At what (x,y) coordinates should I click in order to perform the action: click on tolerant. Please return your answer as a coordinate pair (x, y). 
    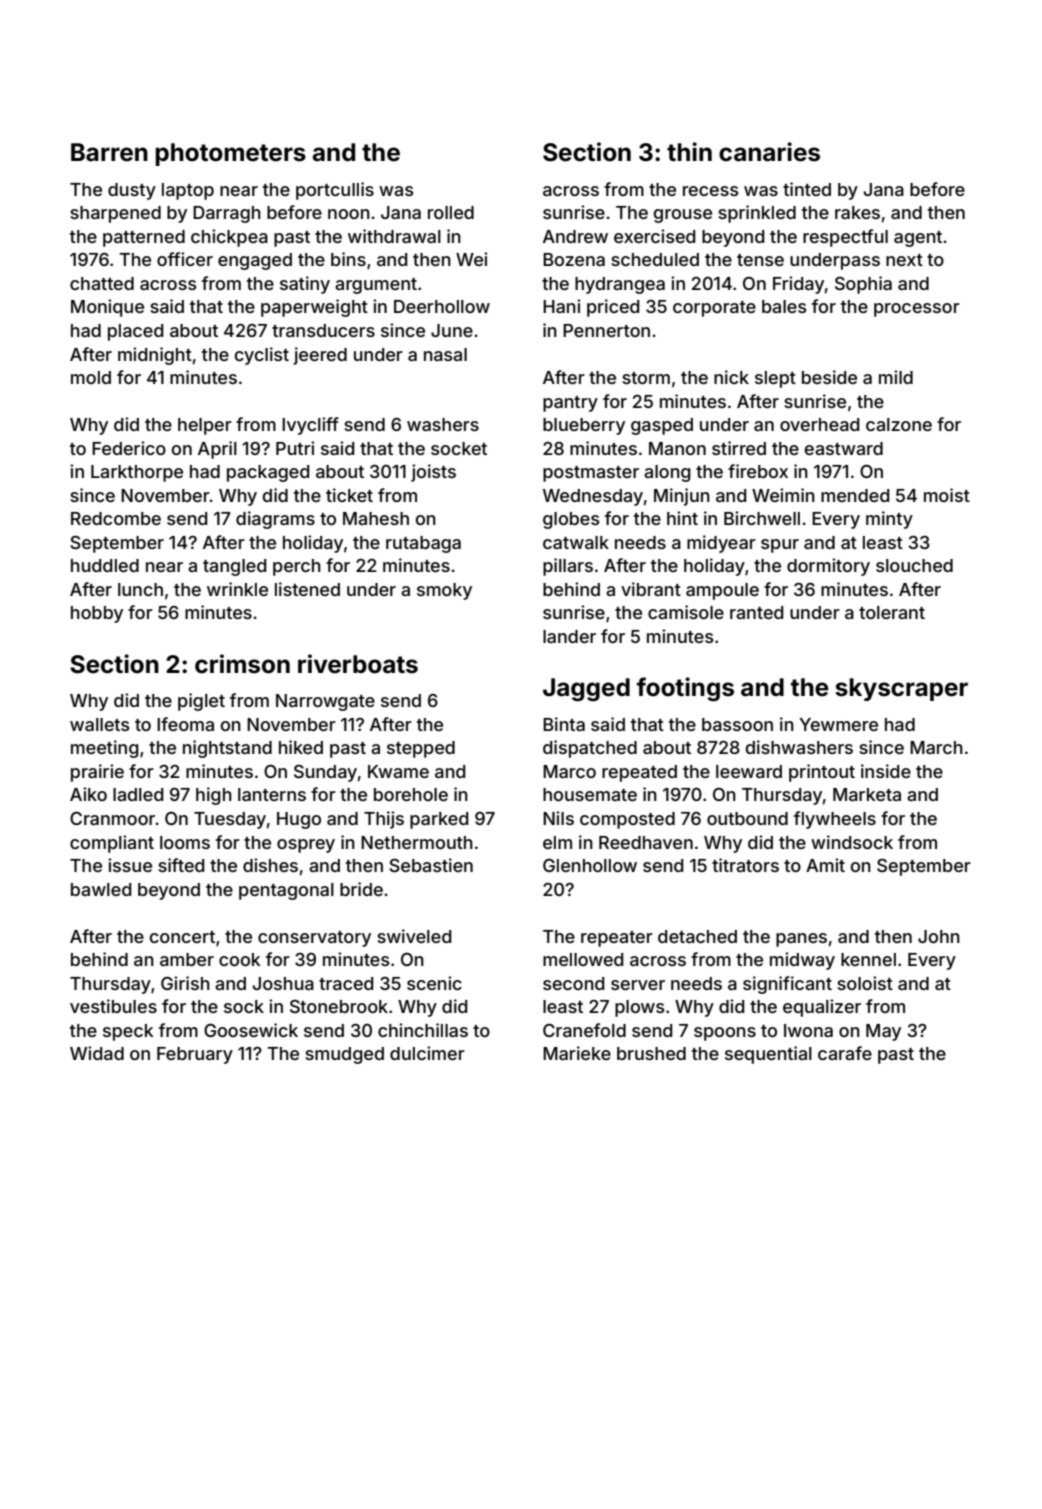
    Looking at the image, I should click on (892, 612).
